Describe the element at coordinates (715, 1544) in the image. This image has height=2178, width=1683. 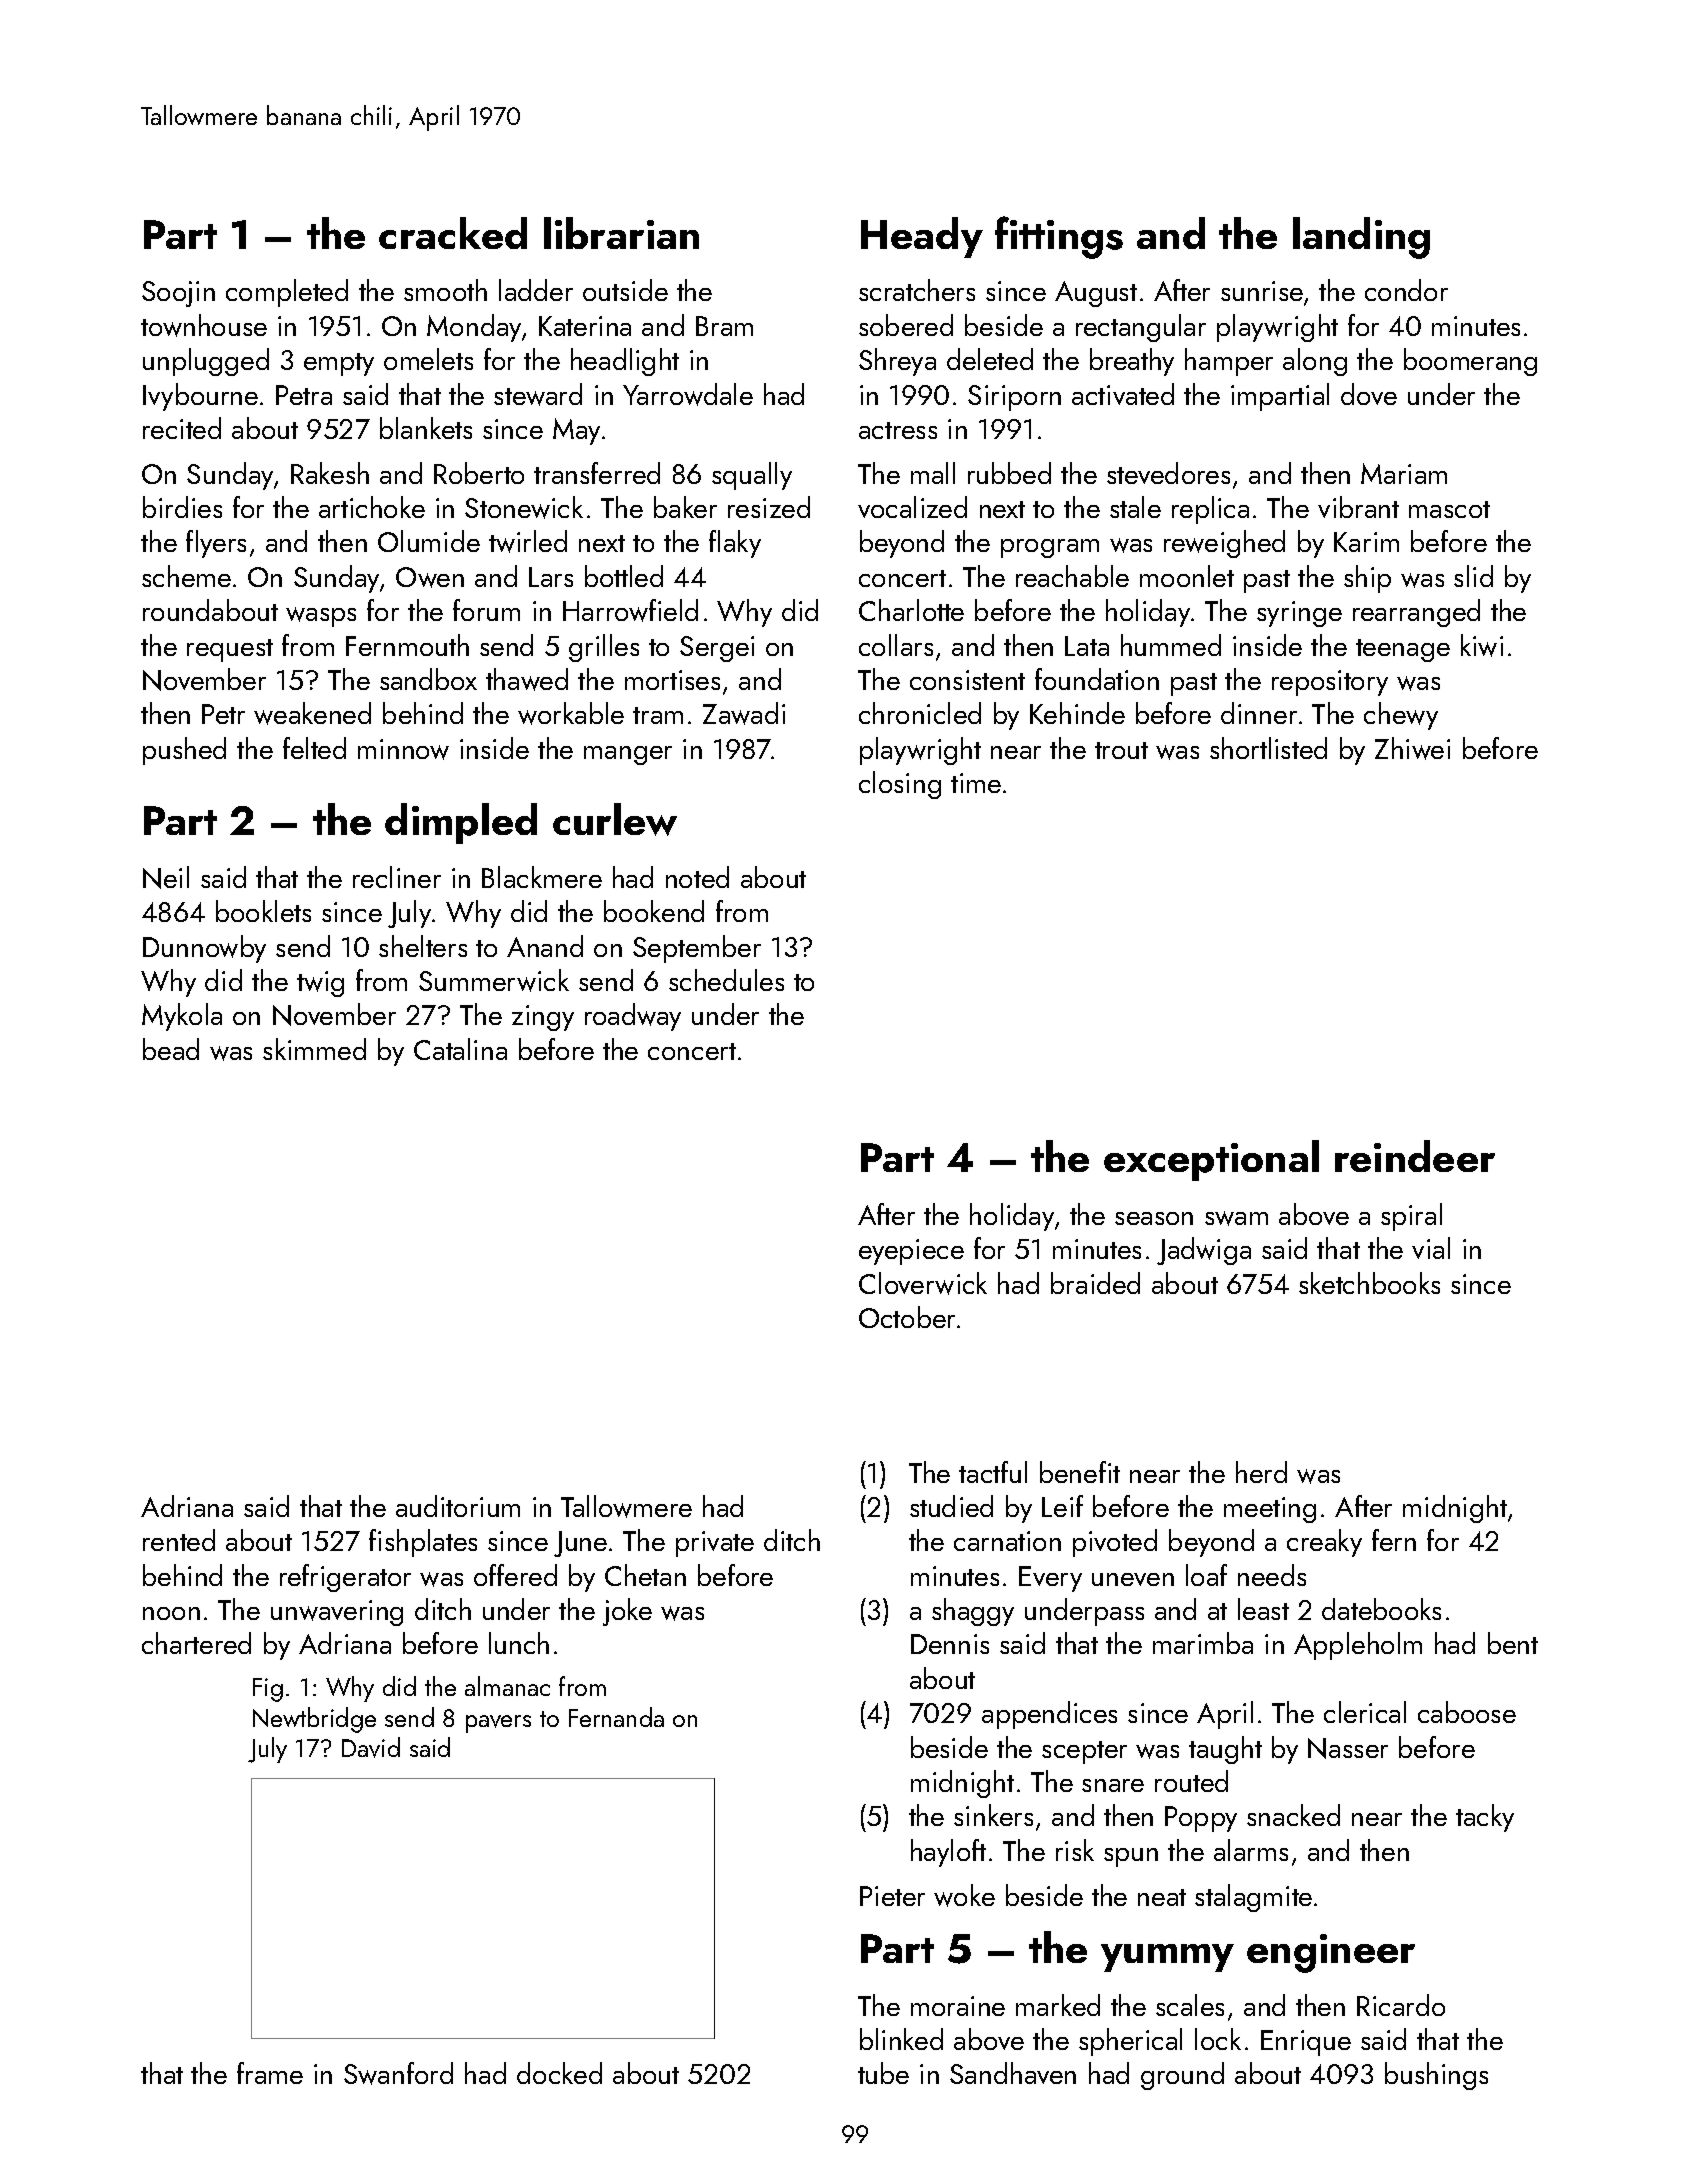
I see `private` at that location.
